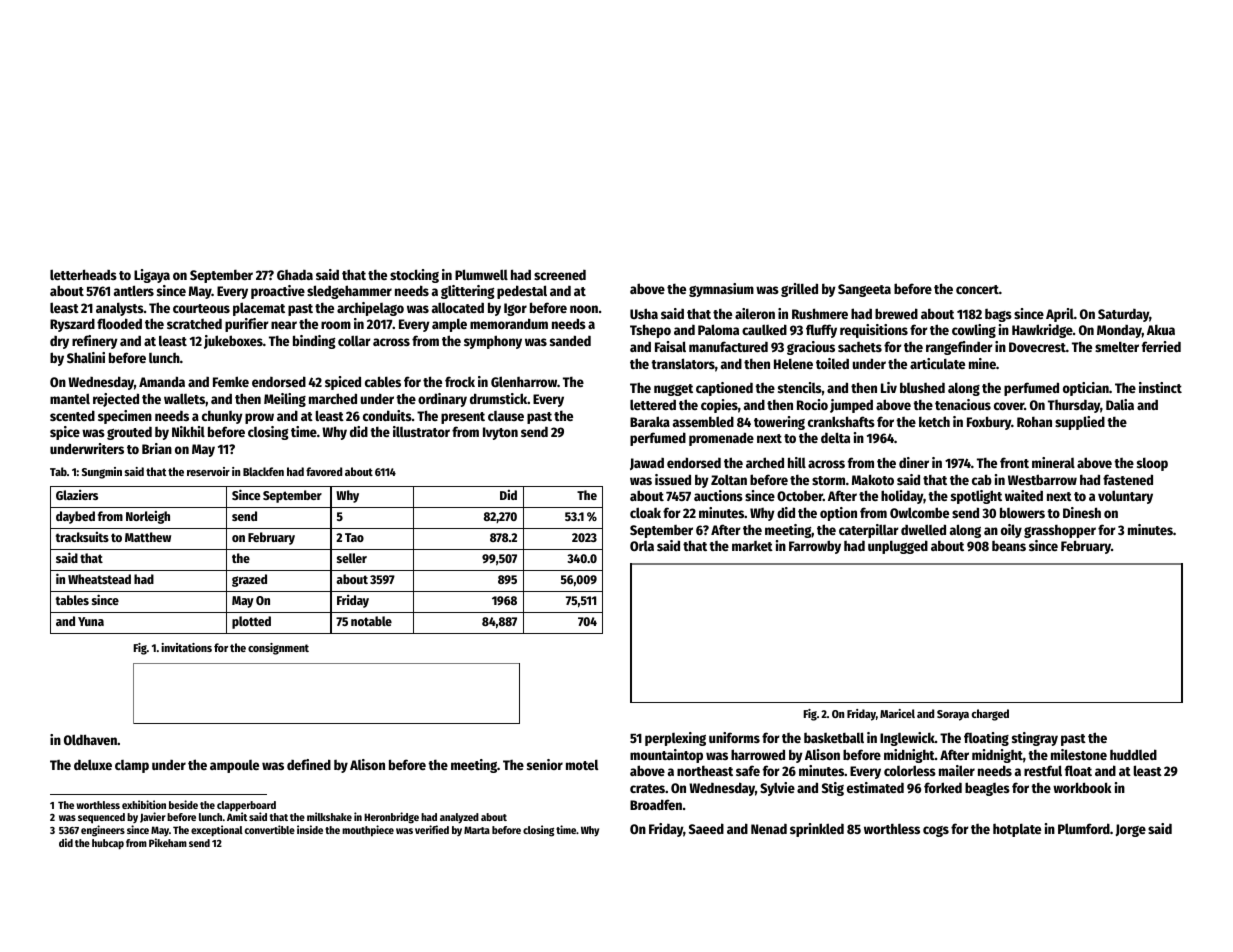  I want to click on beside, so click(183, 804).
